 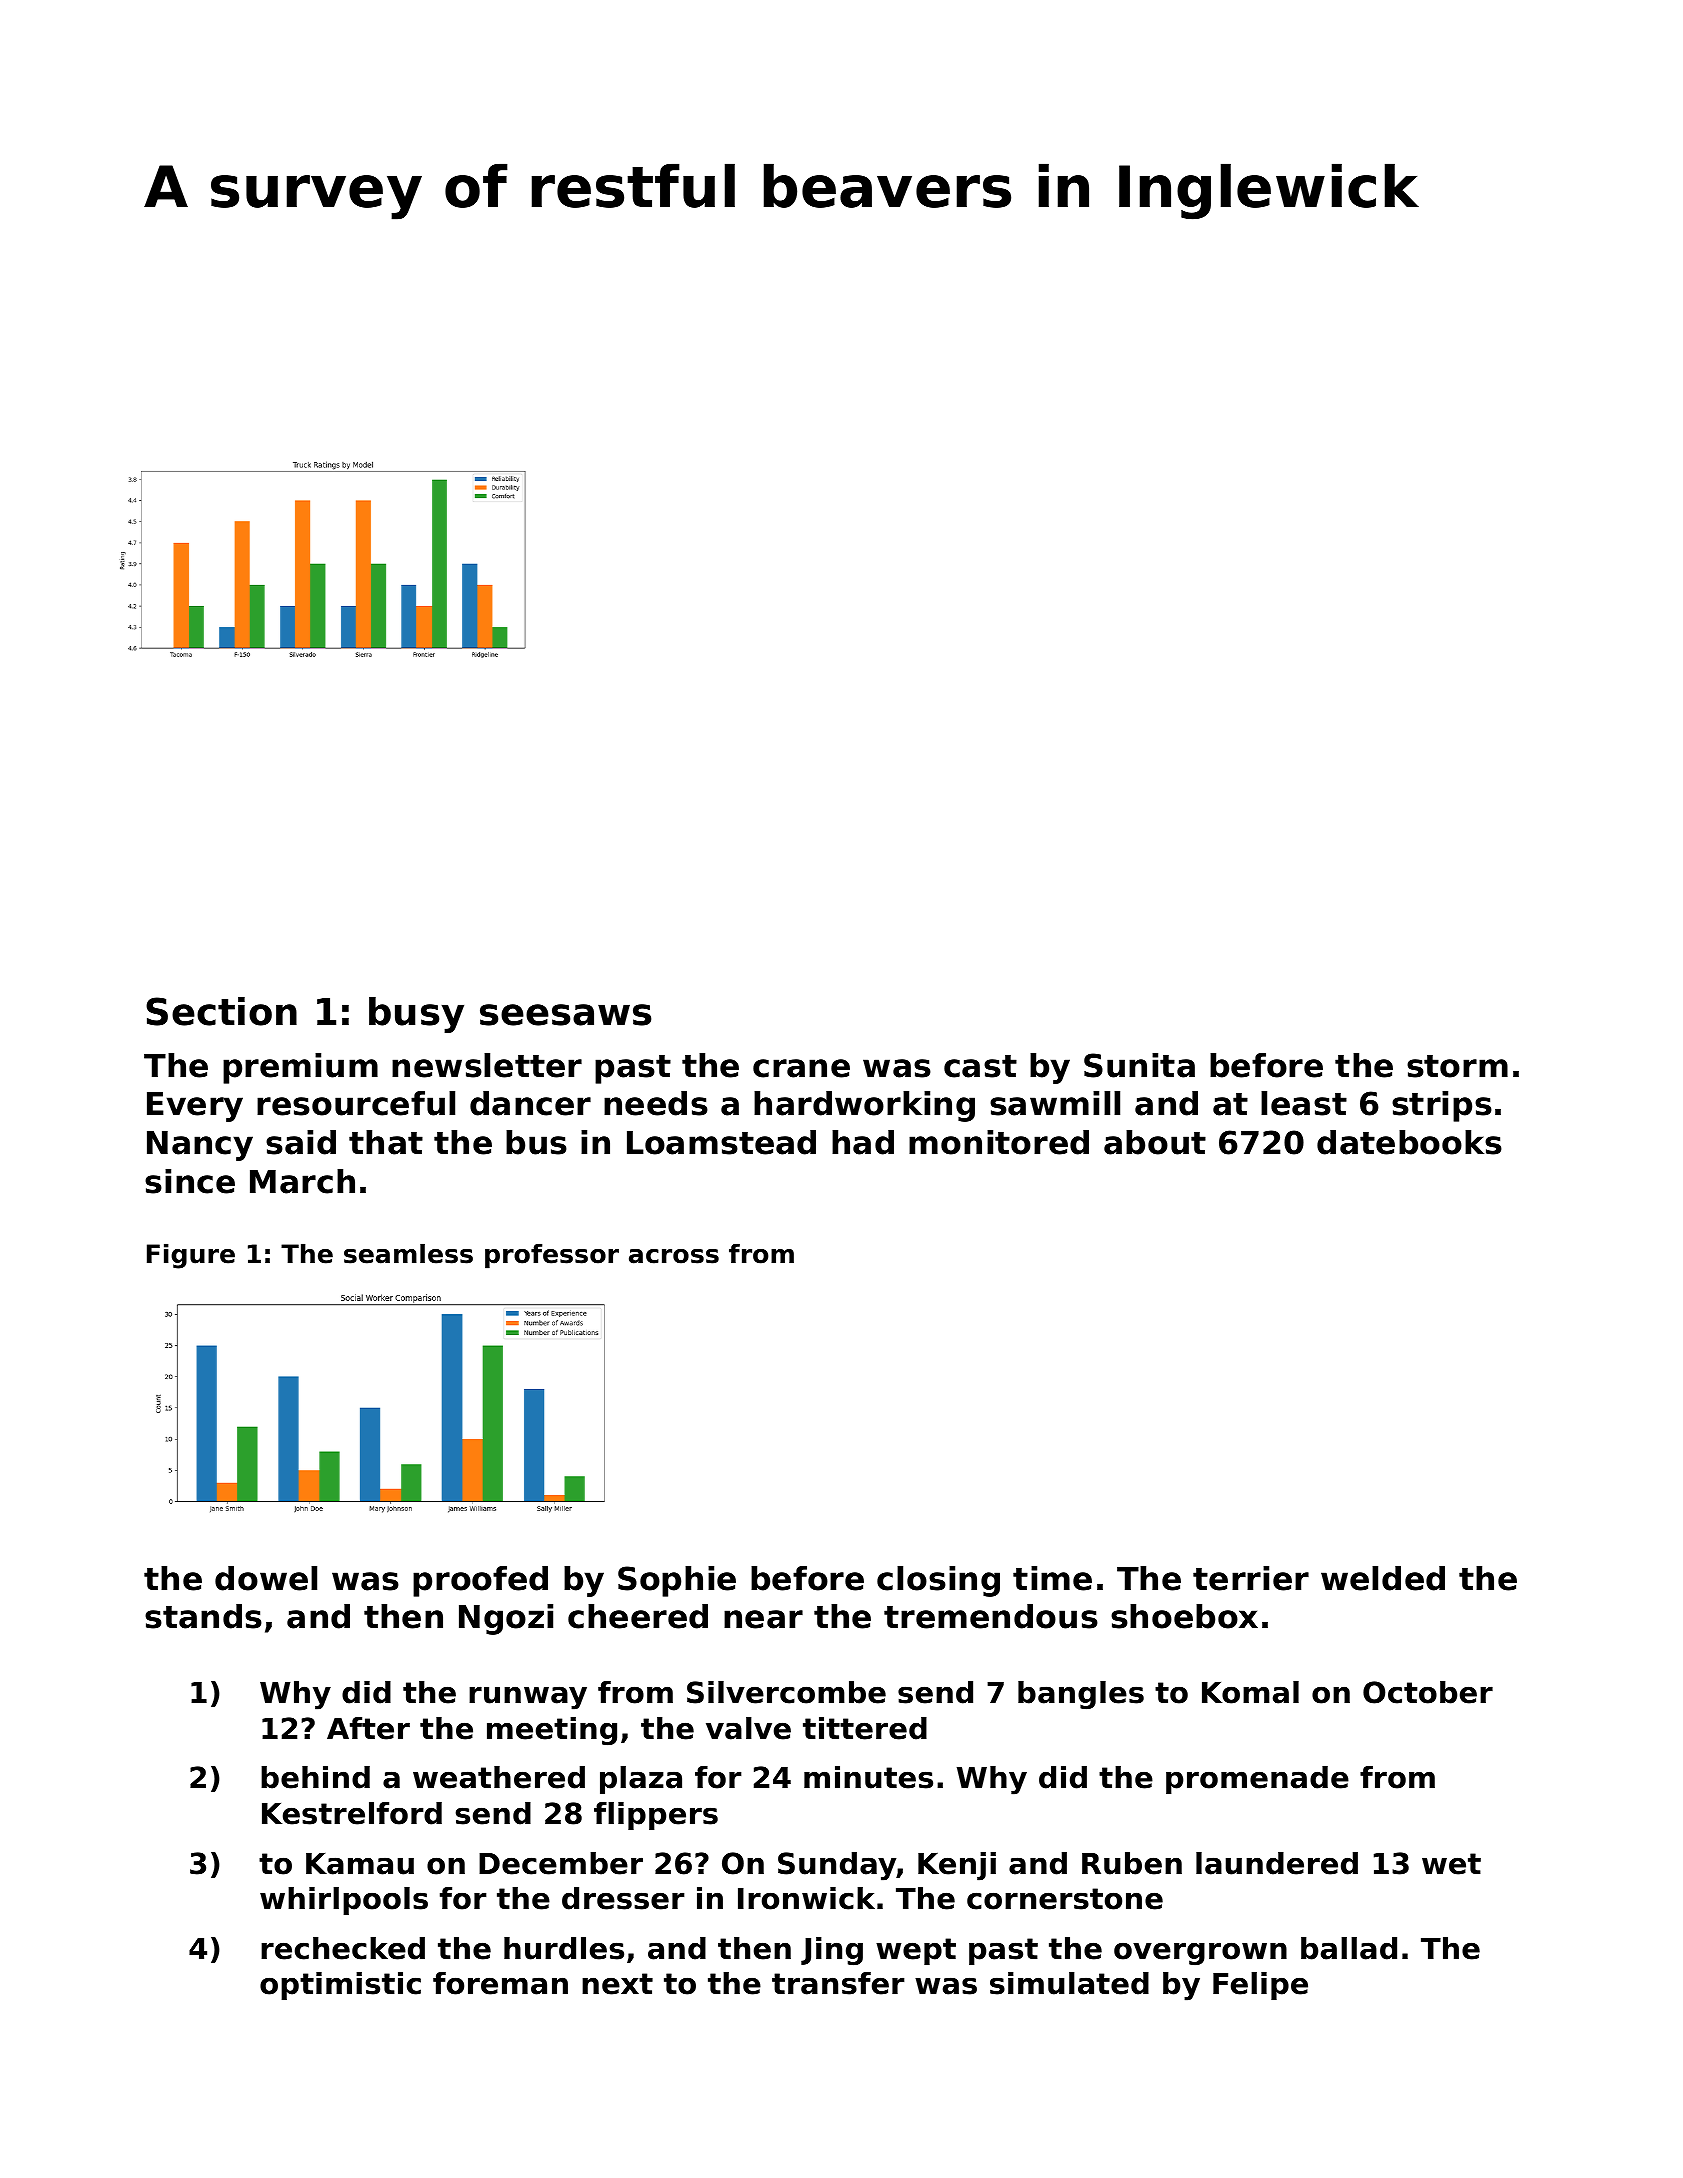 What do you see at coordinates (656, 1816) in the screenshot?
I see `flippers` at bounding box center [656, 1816].
